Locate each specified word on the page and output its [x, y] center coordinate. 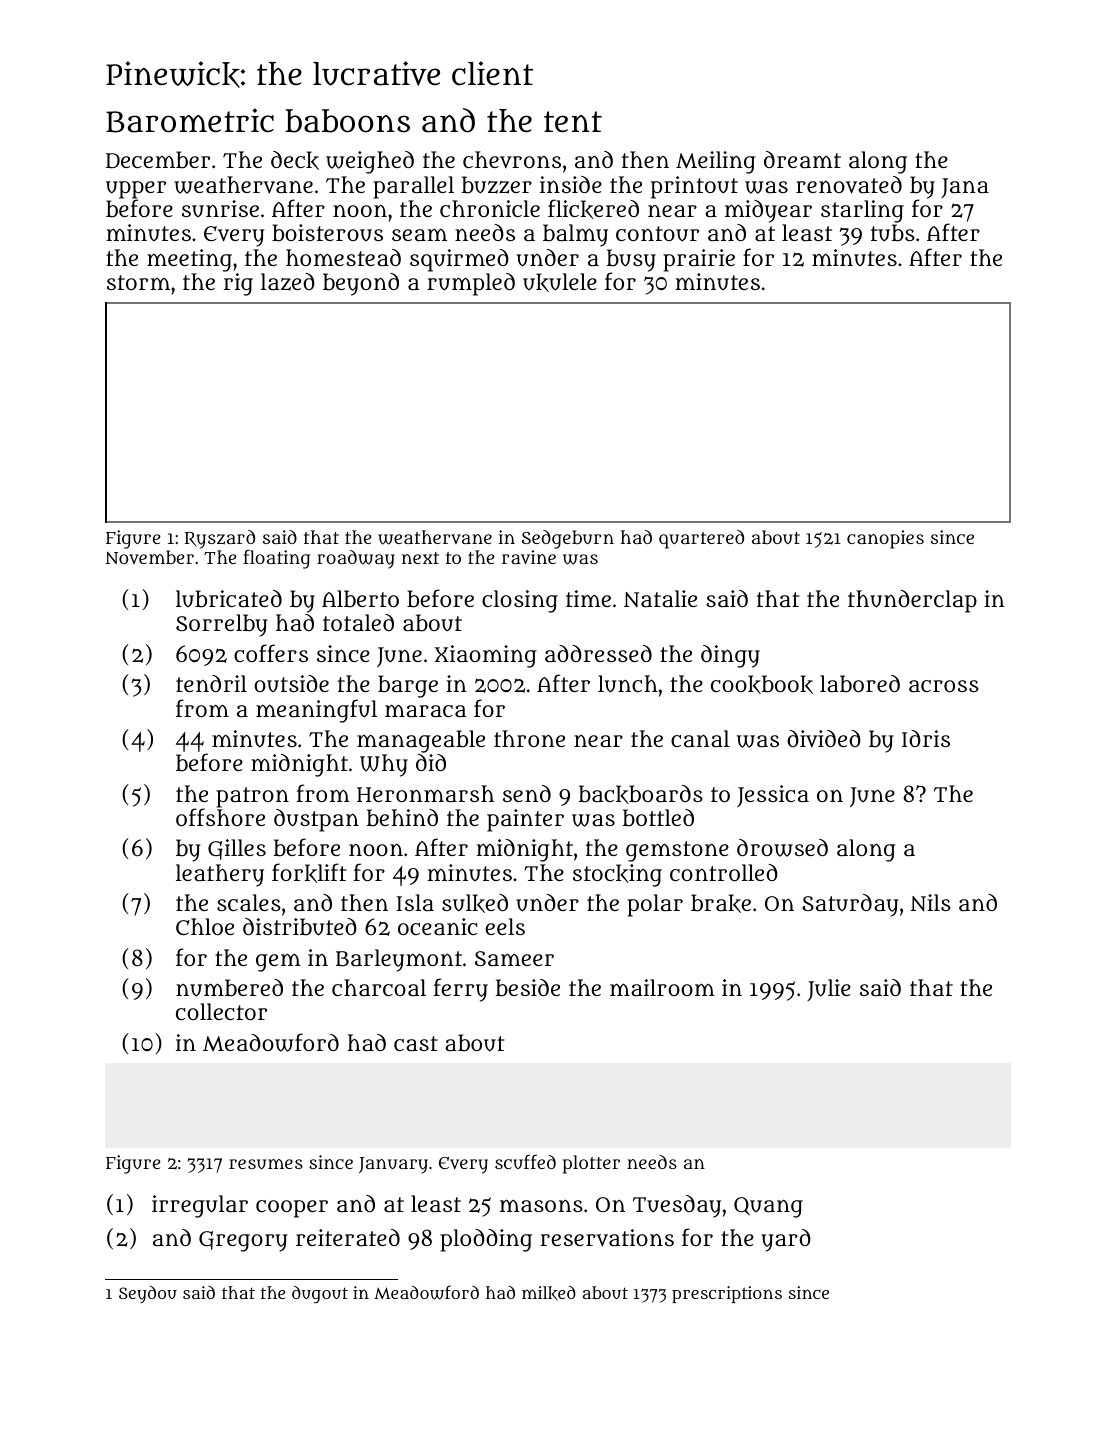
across [944, 686]
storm [138, 282]
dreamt [802, 159]
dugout [320, 1295]
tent [573, 121]
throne [529, 738]
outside [291, 683]
